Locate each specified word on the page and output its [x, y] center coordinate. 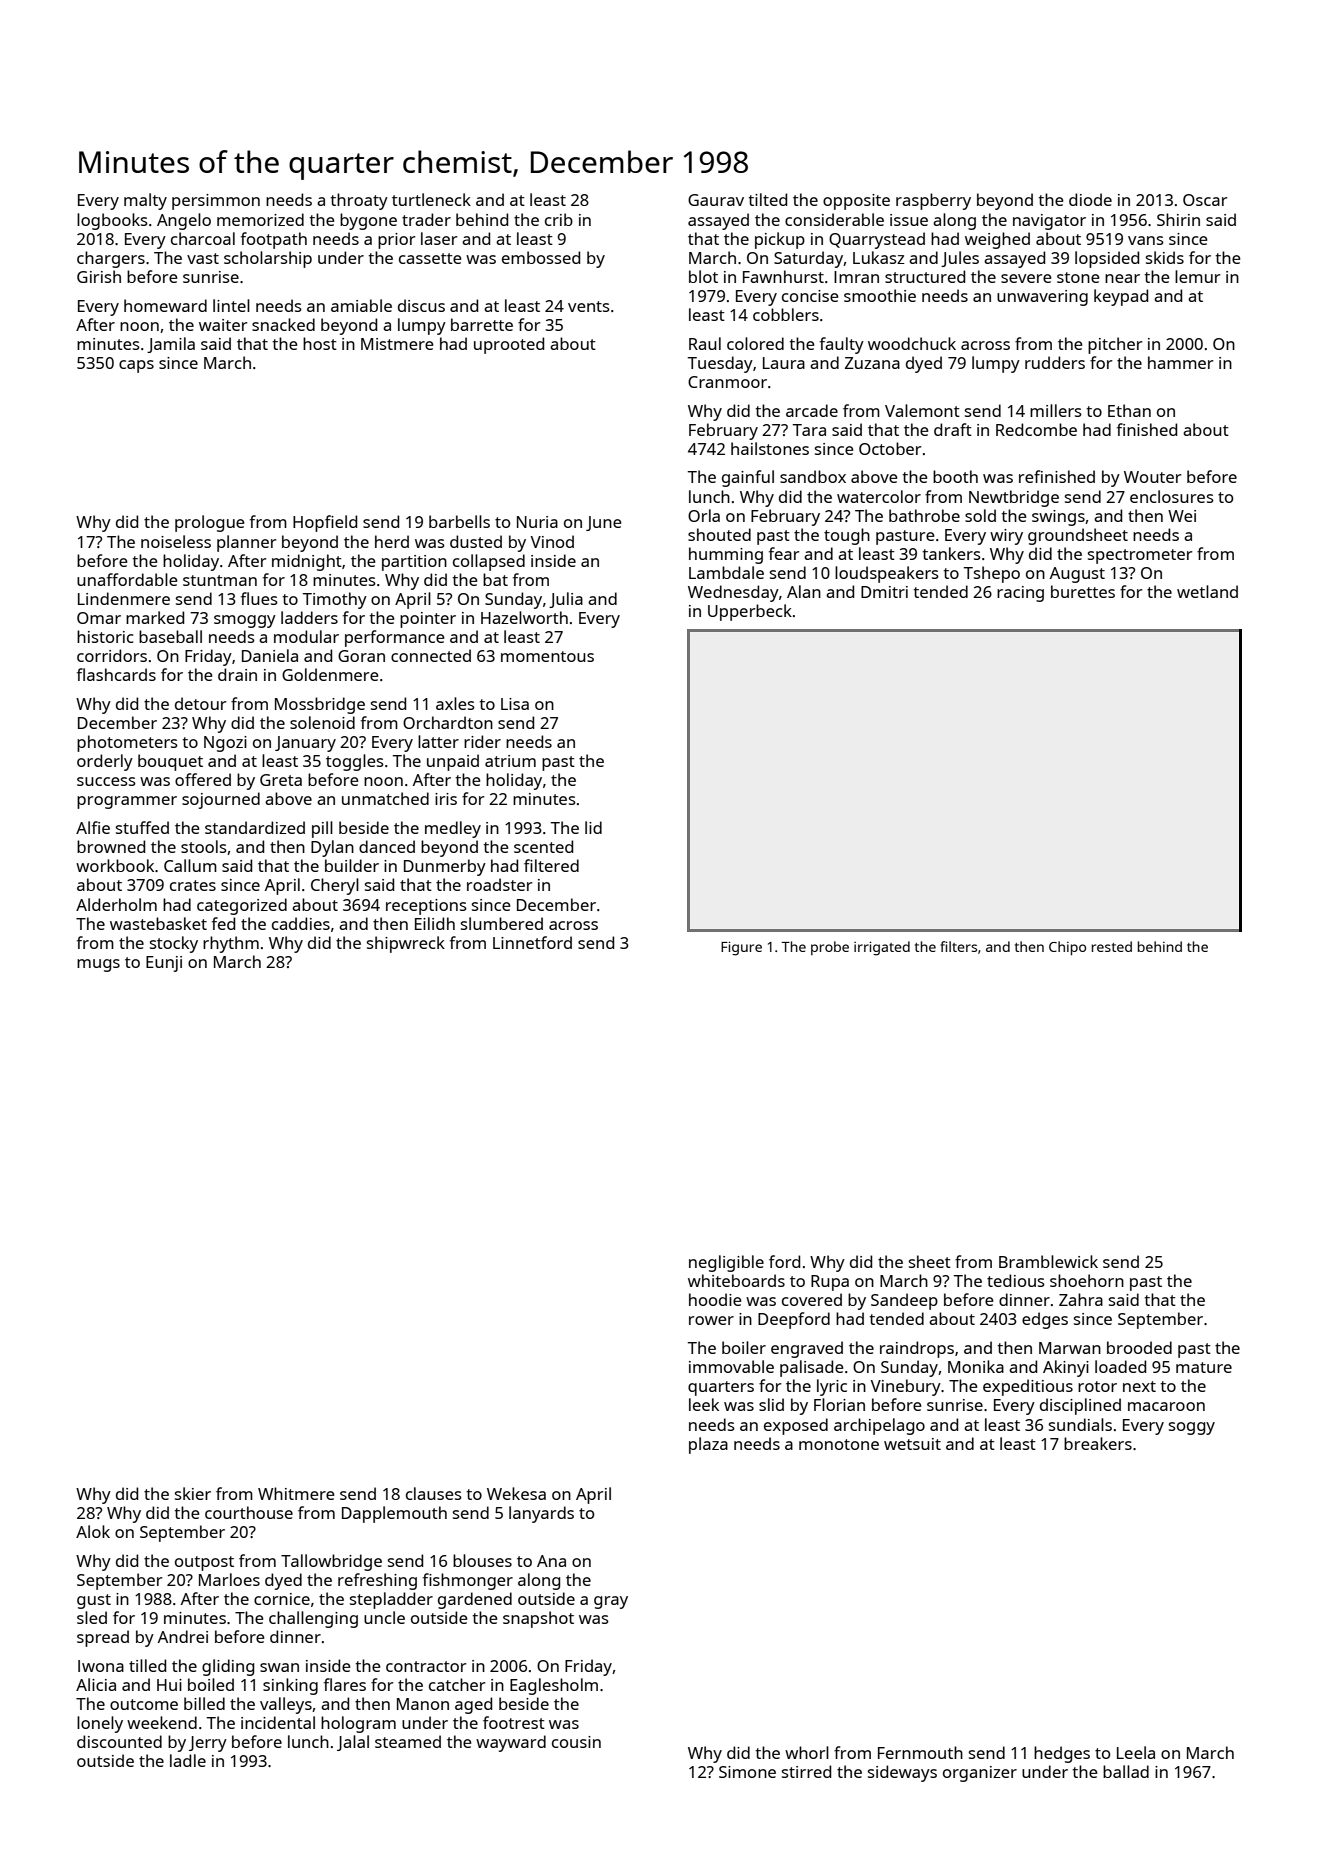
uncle [384, 1617]
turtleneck [431, 199]
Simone [747, 1772]
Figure [741, 948]
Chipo [1067, 948]
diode [1090, 199]
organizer [980, 1774]
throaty [359, 201]
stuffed [142, 827]
